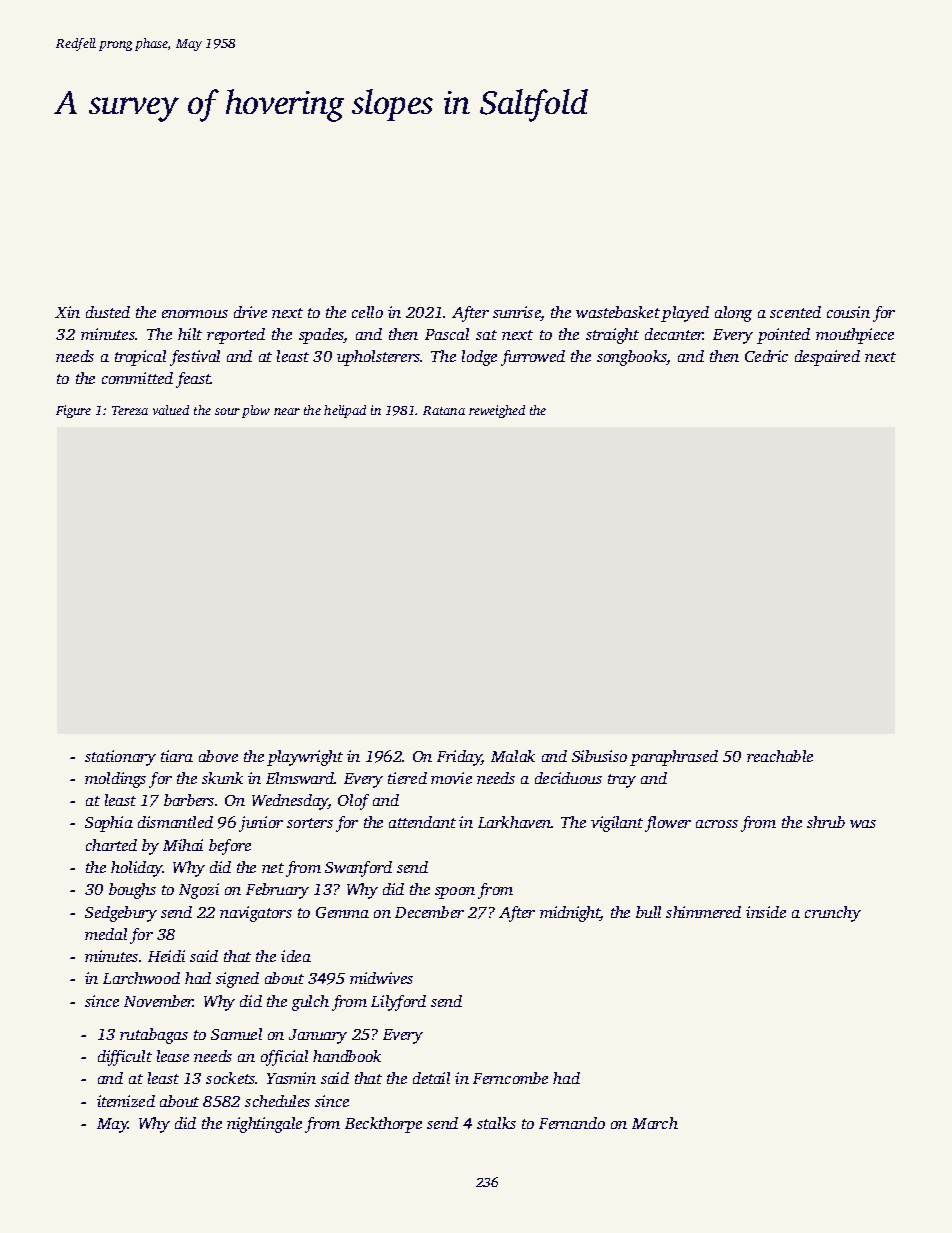 The width and height of the screenshot is (952, 1233). Describe the element at coordinates (126, 1101) in the screenshot. I see `itemized` at that location.
